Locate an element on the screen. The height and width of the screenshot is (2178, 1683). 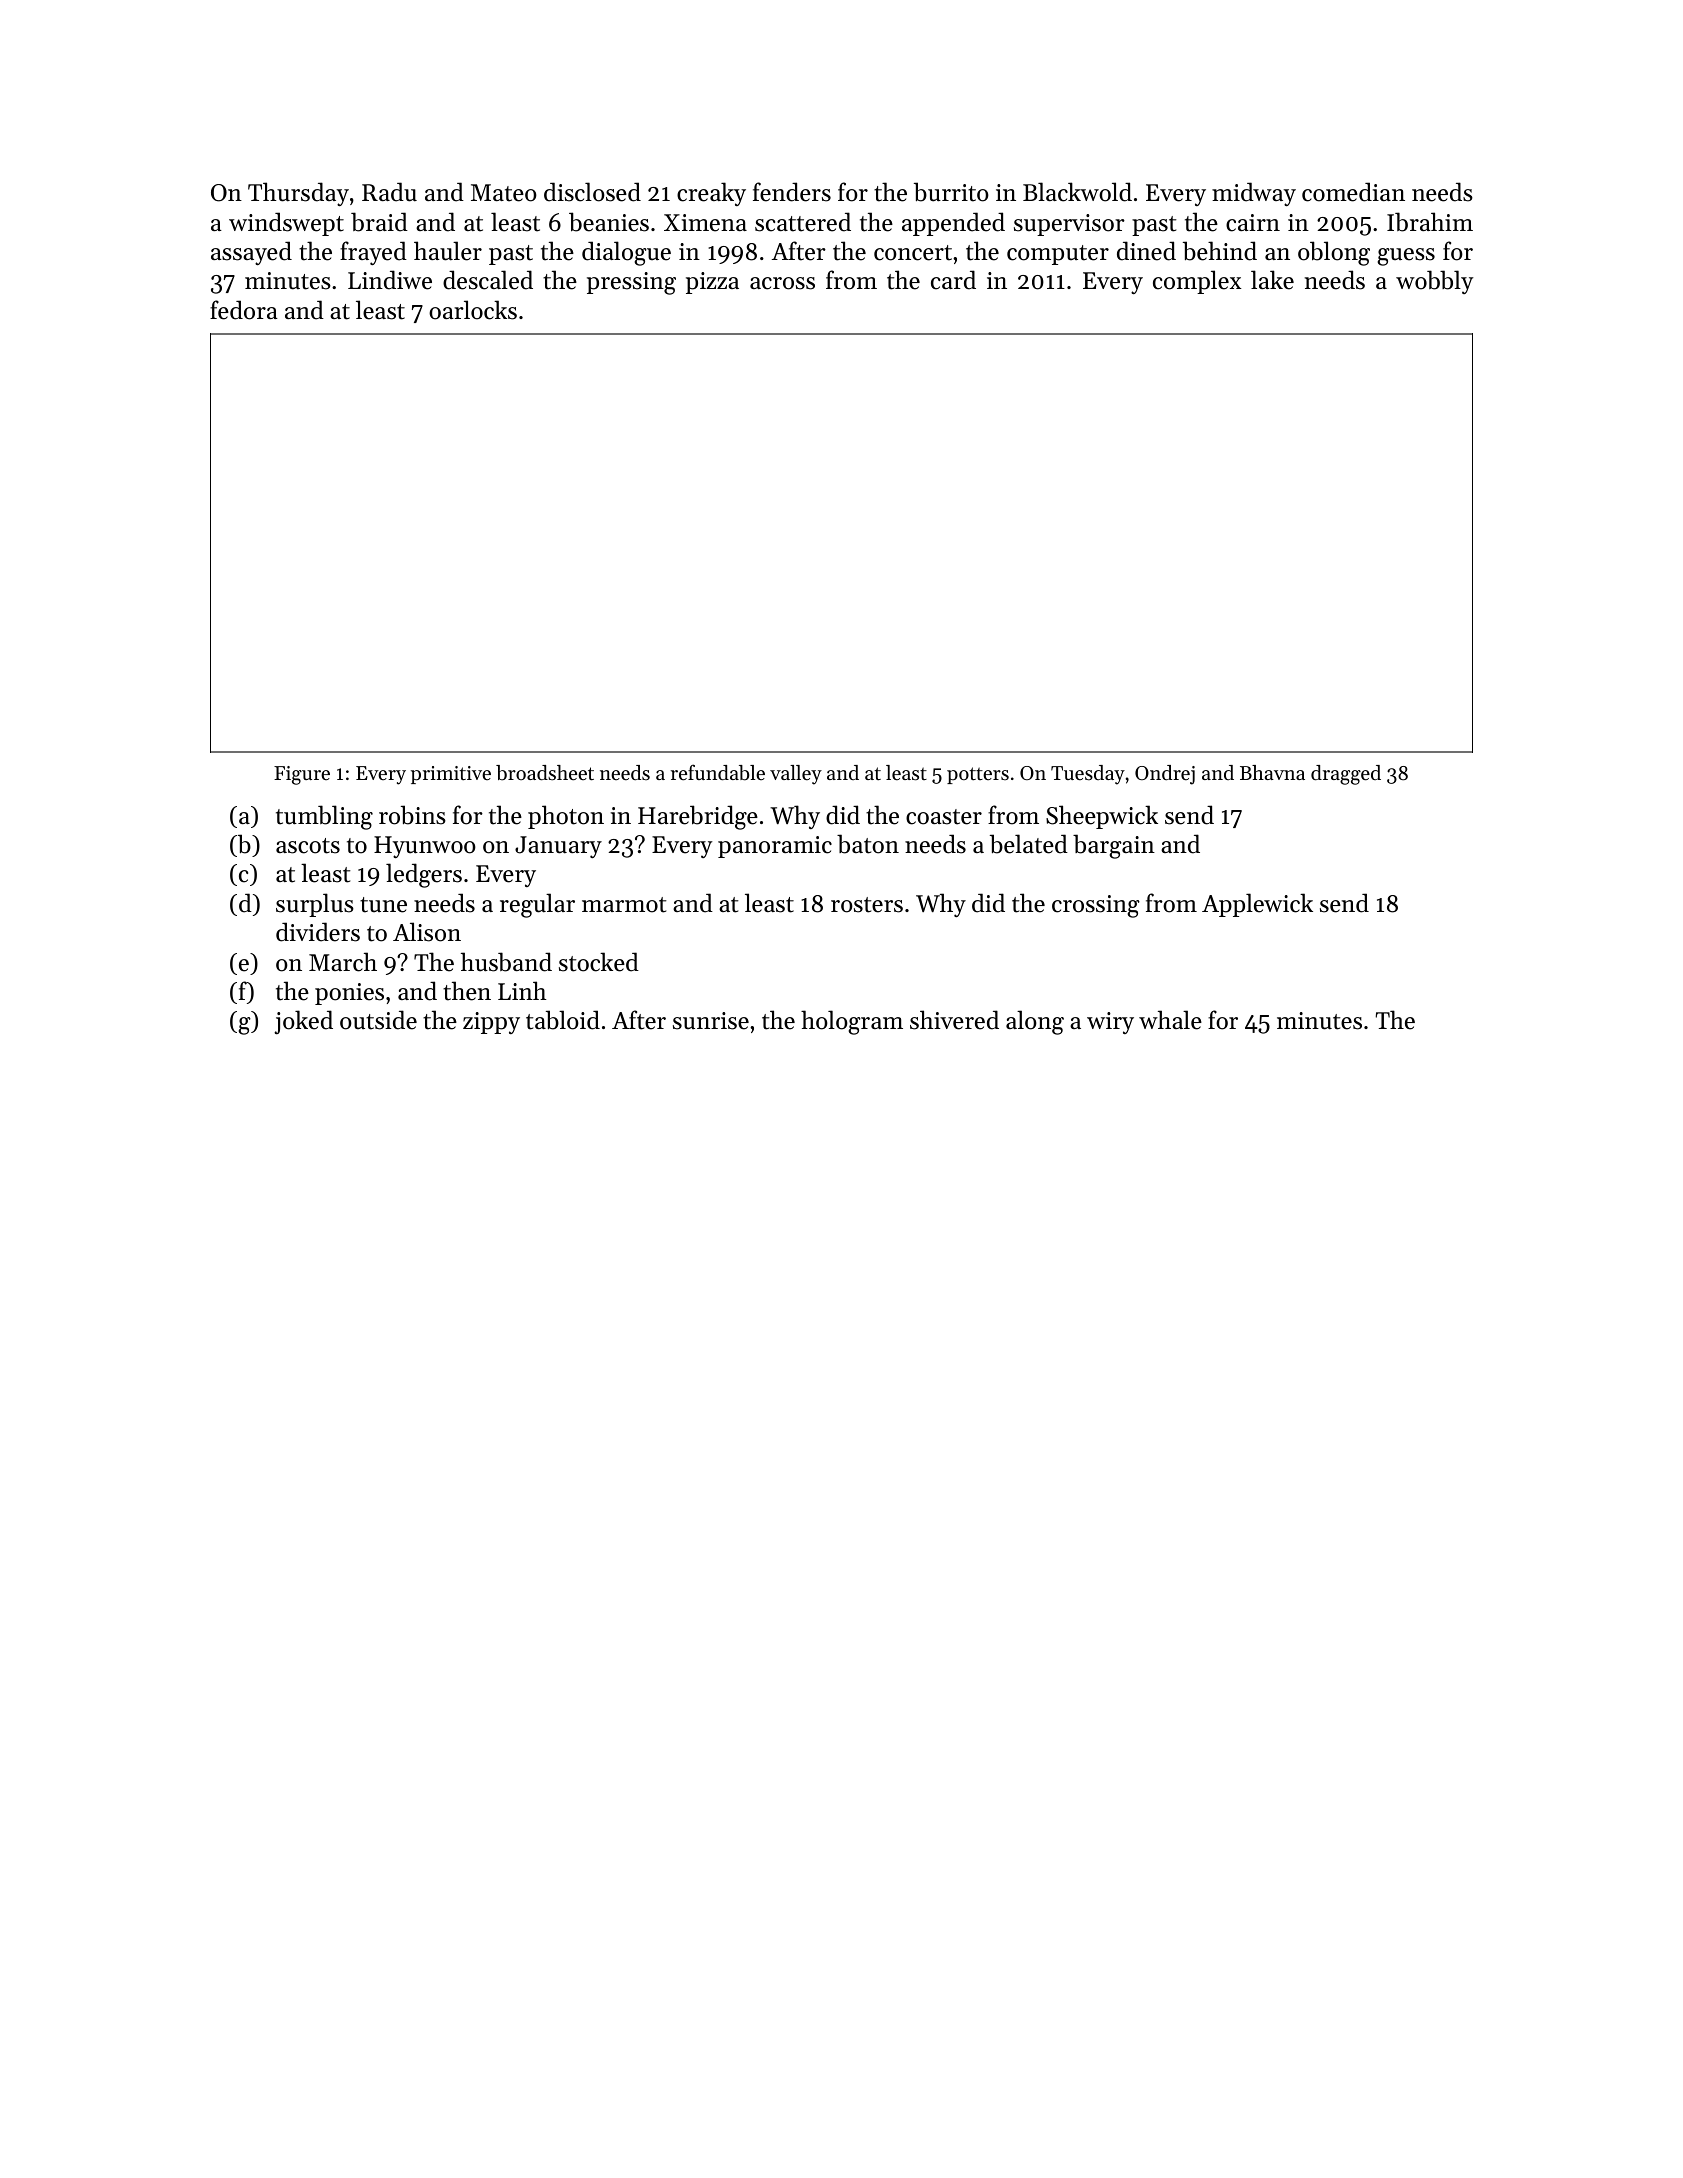
dragged is located at coordinates (1346, 775).
